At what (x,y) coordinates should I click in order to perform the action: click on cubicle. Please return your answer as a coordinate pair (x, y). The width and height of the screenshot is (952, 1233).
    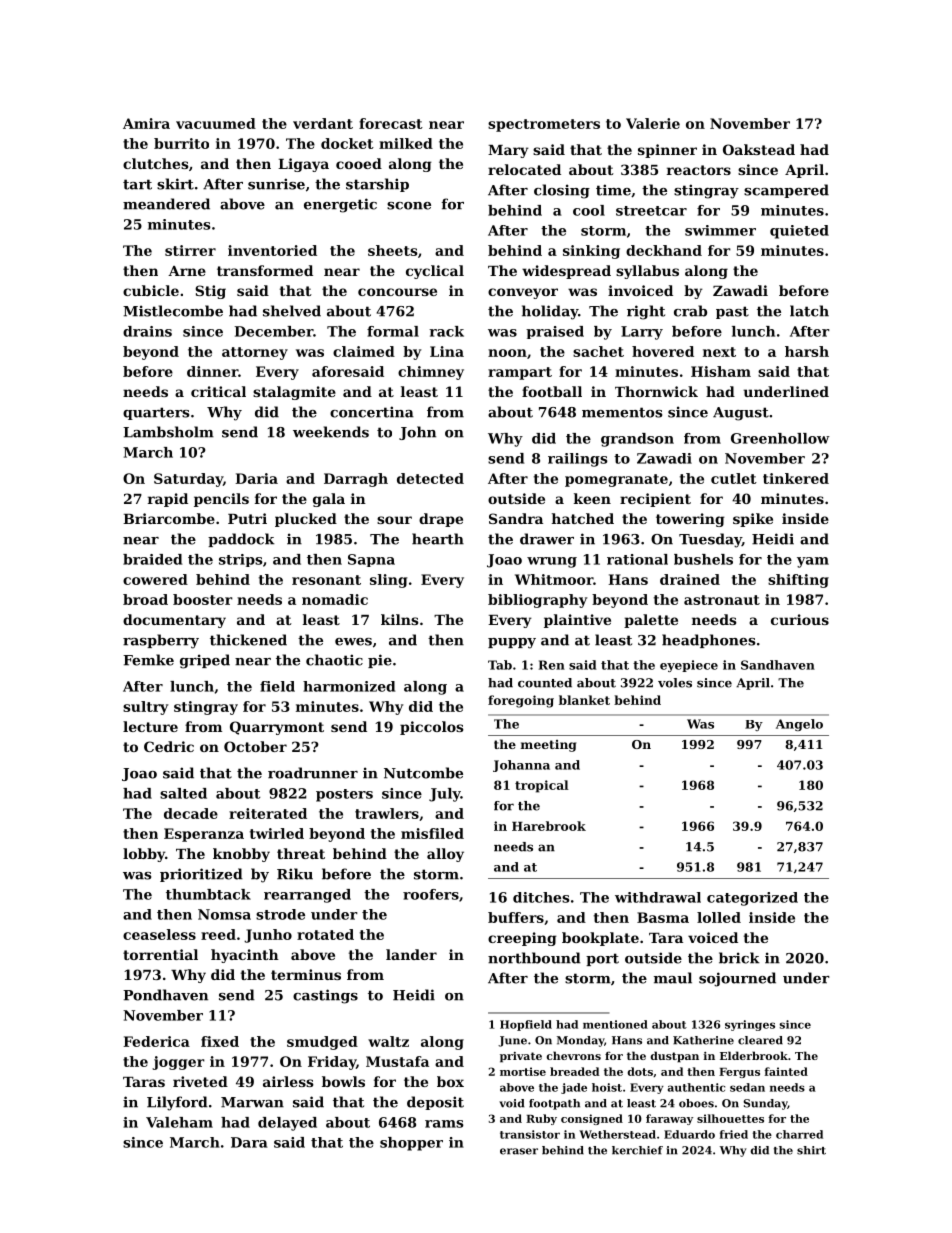
    Looking at the image, I should click on (151, 290).
